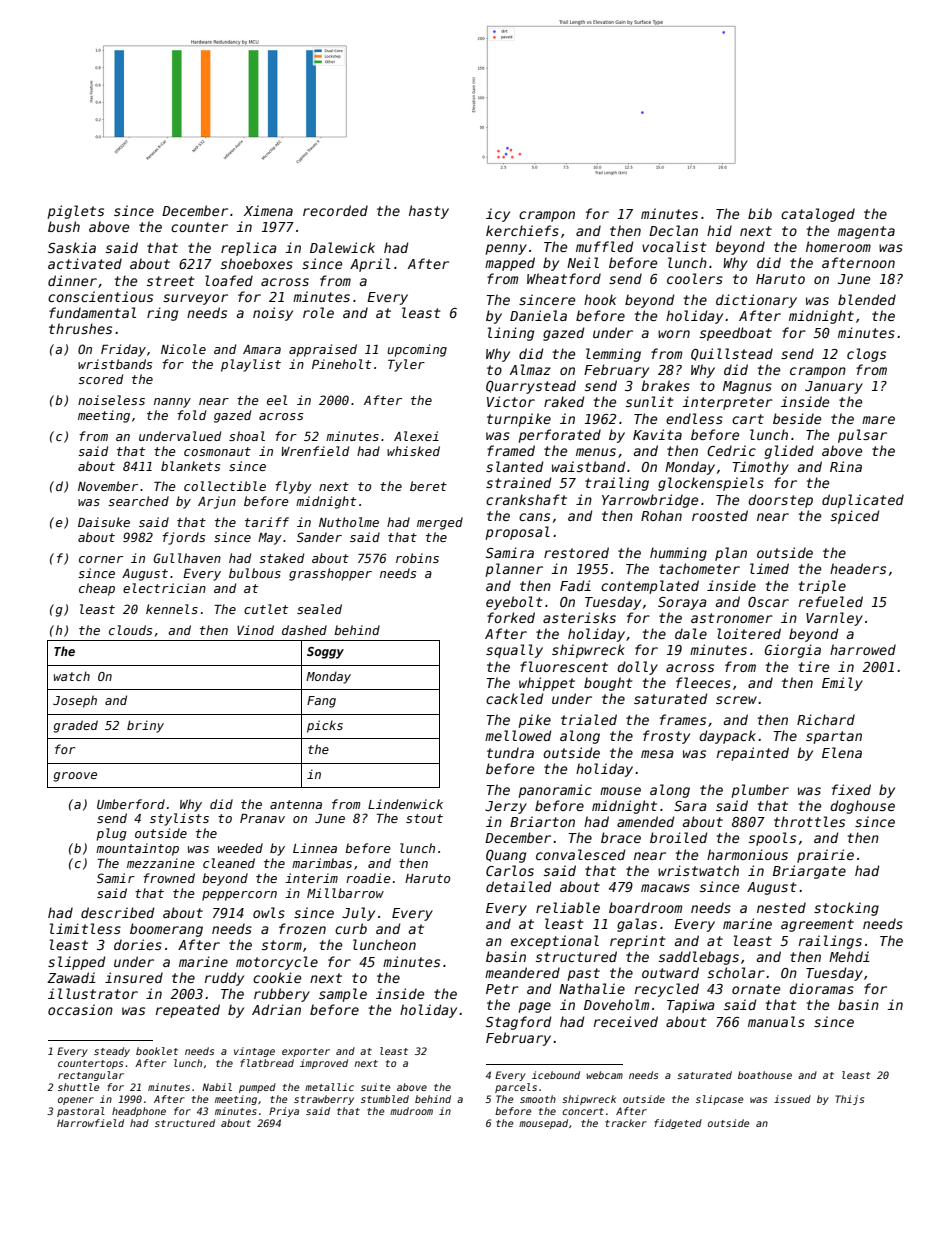 This document has height=1233, width=952. What do you see at coordinates (255, 630) in the document?
I see `Vinod` at bounding box center [255, 630].
